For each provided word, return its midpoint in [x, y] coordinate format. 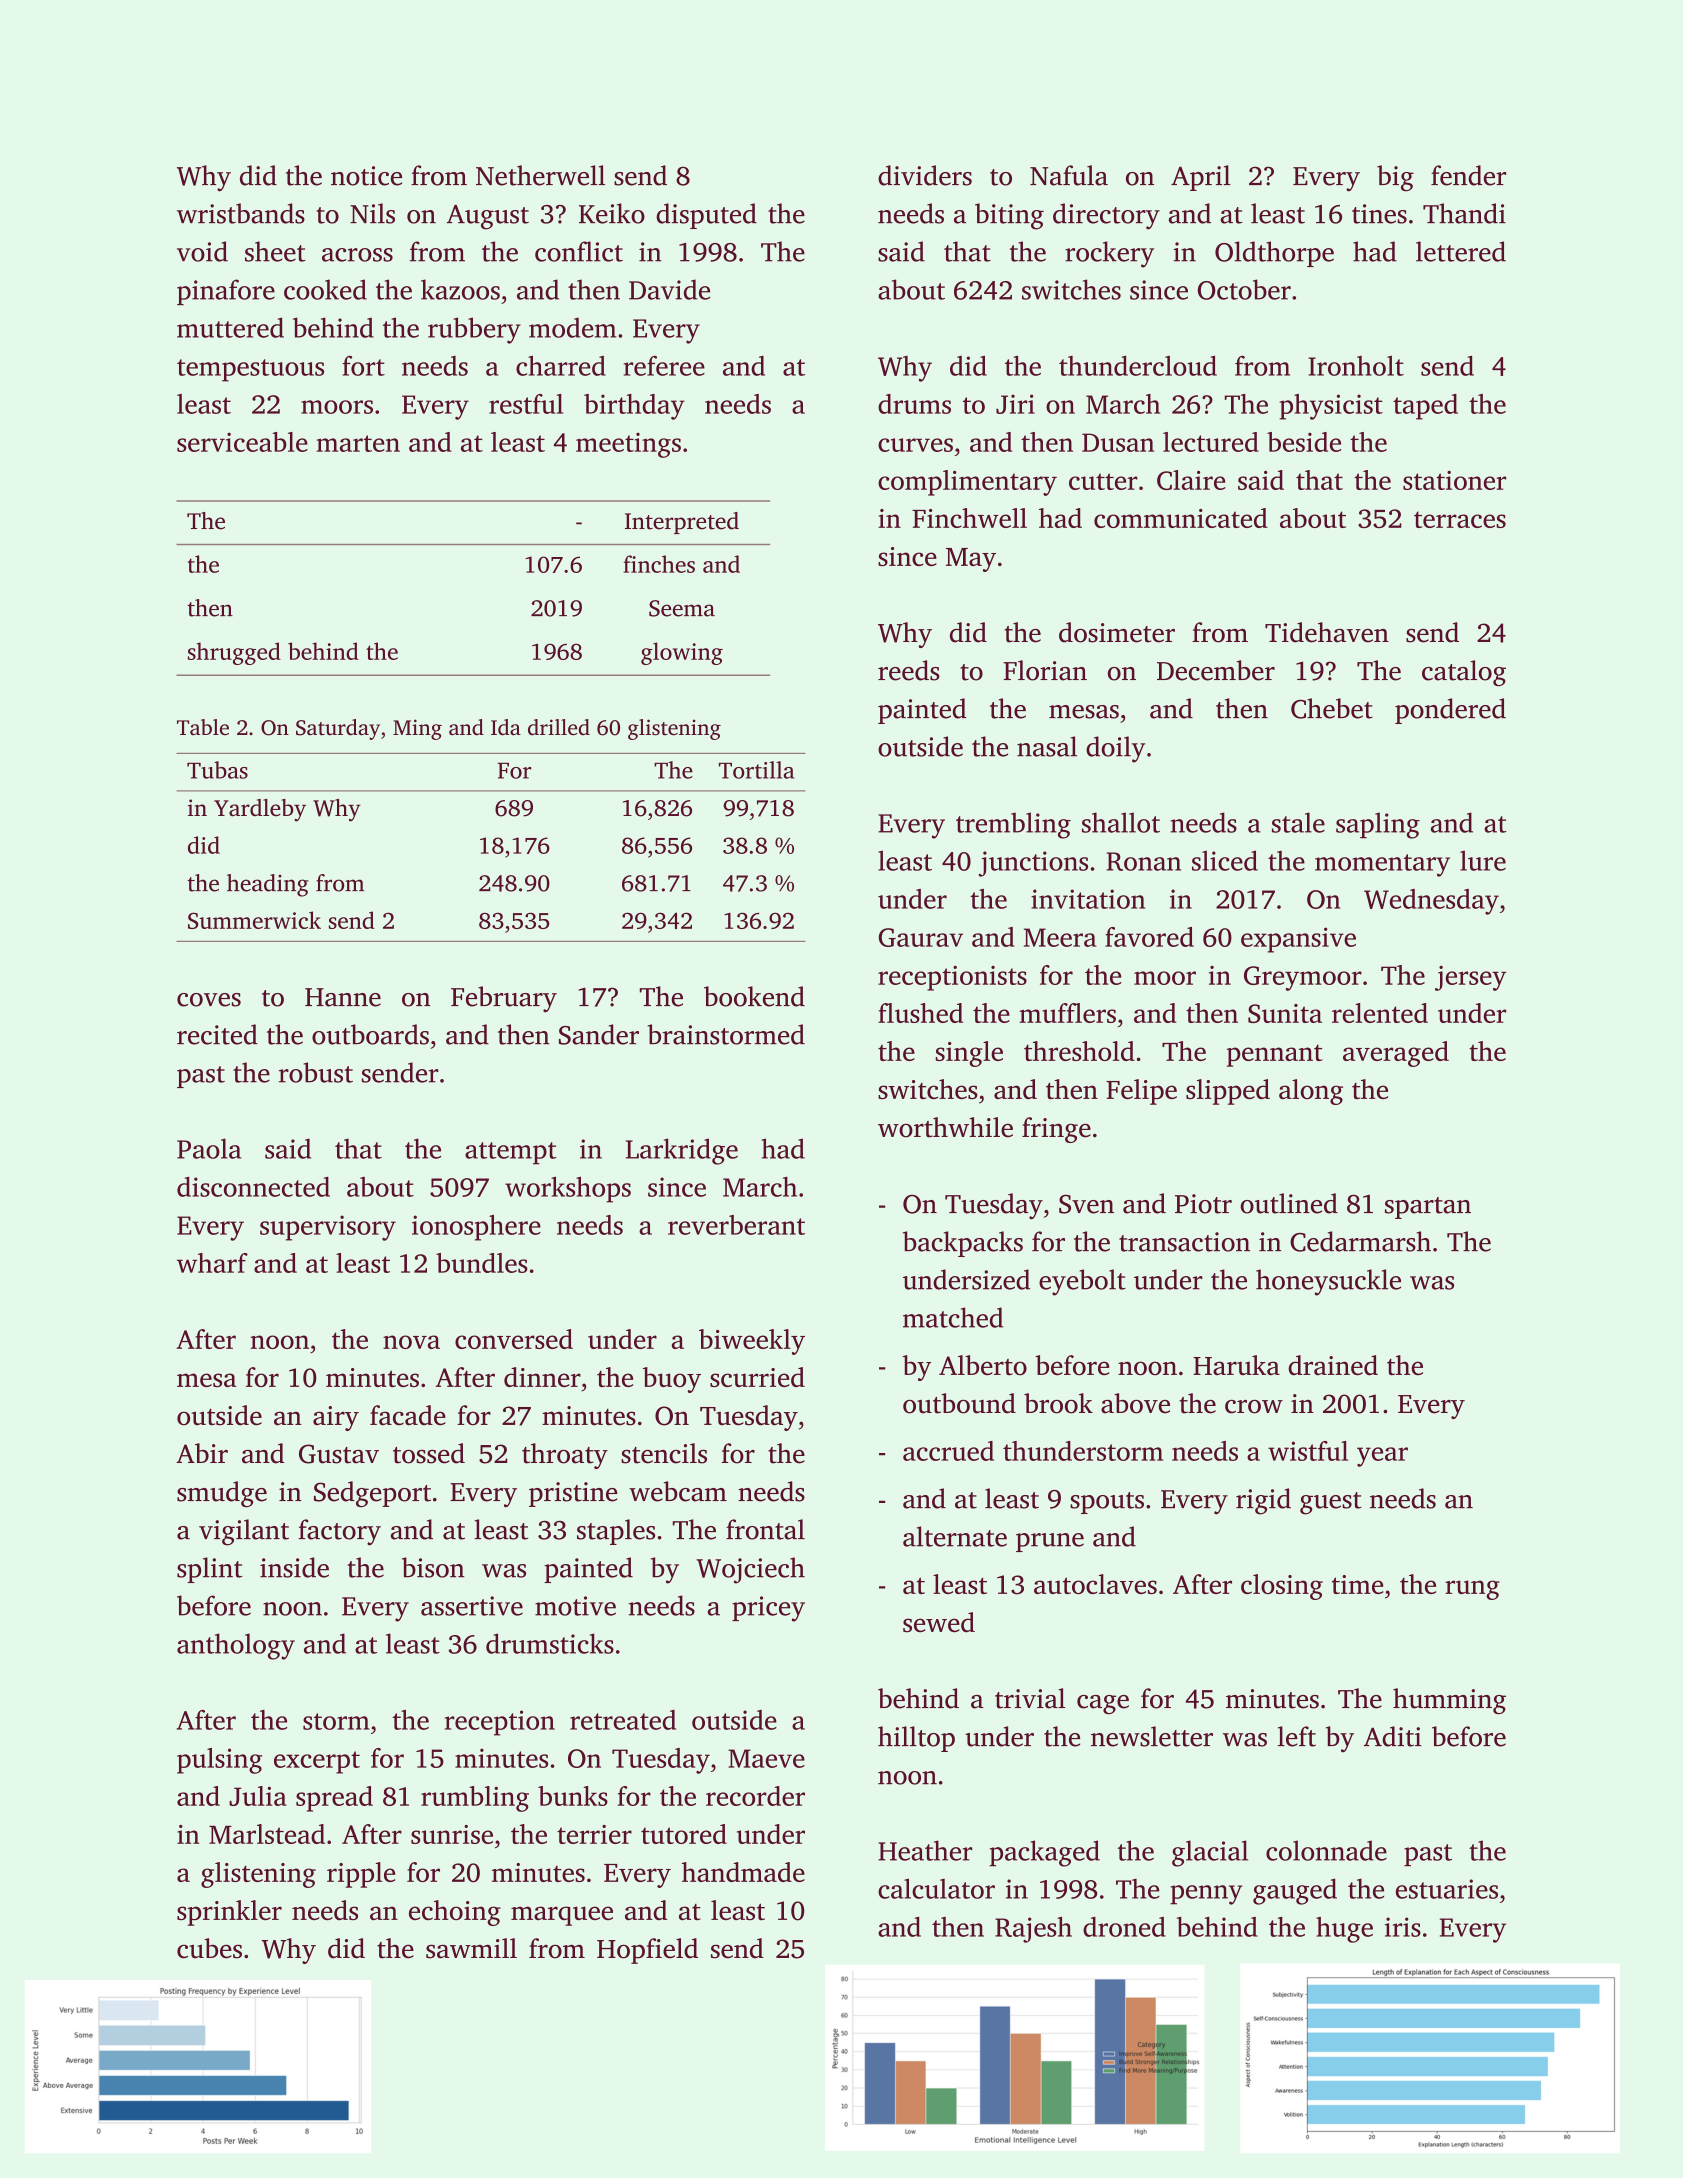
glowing [682, 653]
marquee [562, 1916]
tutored [684, 1834]
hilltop [916, 1739]
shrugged [234, 653]
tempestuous [250, 370]
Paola [209, 1148]
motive [575, 1606]
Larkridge [682, 1151]
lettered [1461, 251]
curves [915, 445]
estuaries [1447, 1889]
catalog [1464, 673]
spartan [1428, 1208]
